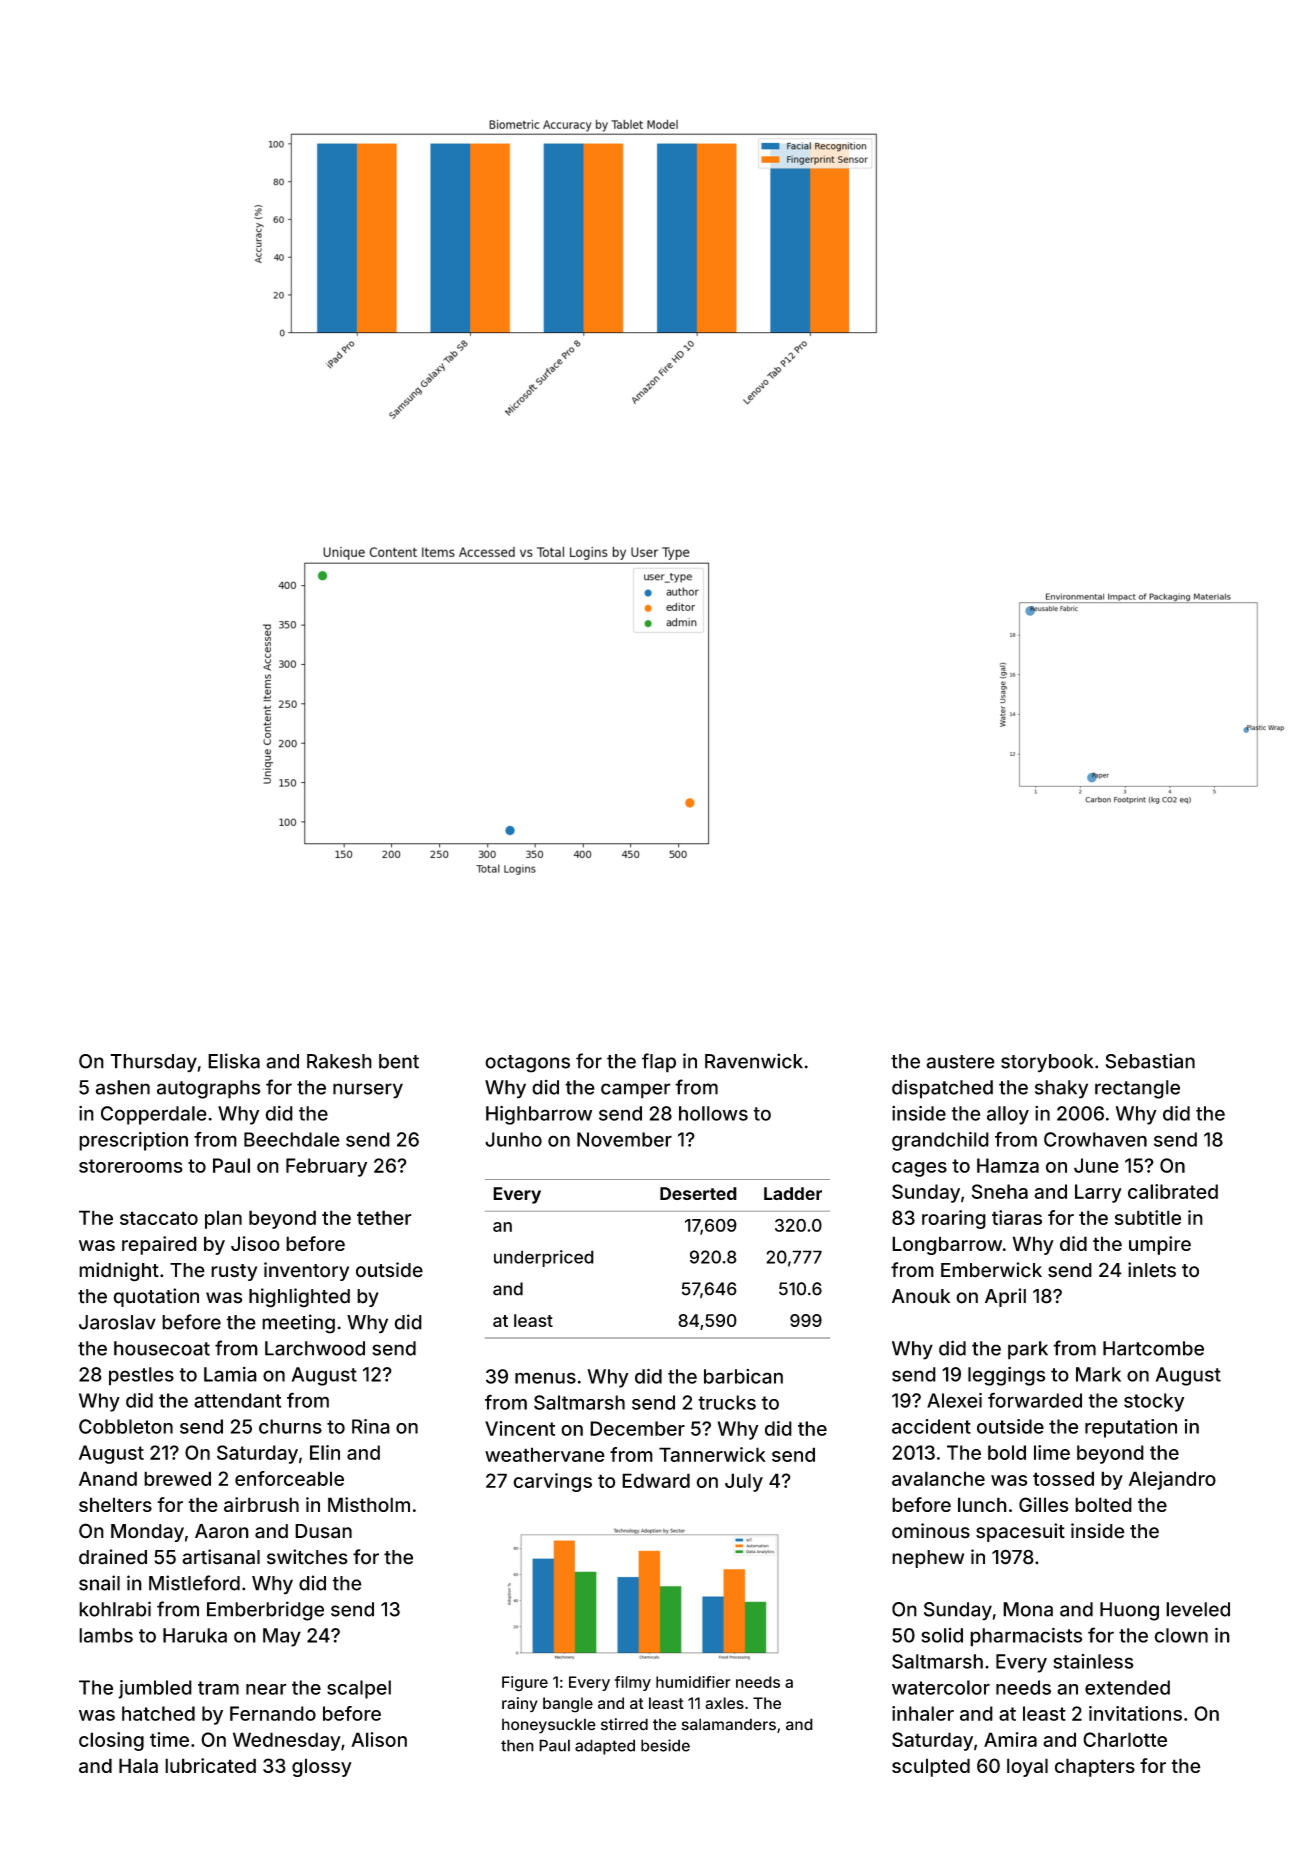  What do you see at coordinates (947, 1245) in the document?
I see `Longbarrow` at bounding box center [947, 1245].
